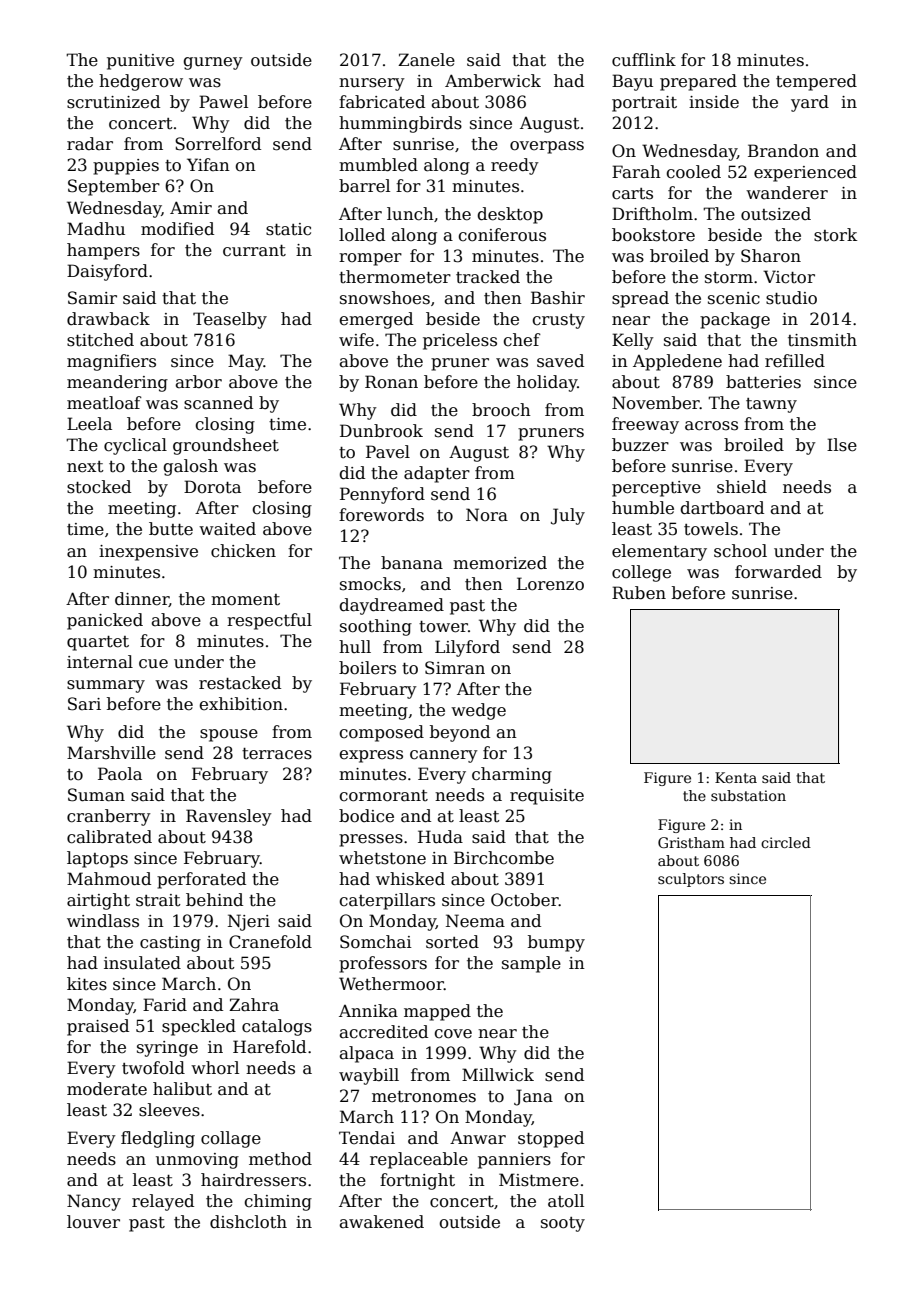  What do you see at coordinates (748, 795) in the screenshot?
I see `substation` at bounding box center [748, 795].
